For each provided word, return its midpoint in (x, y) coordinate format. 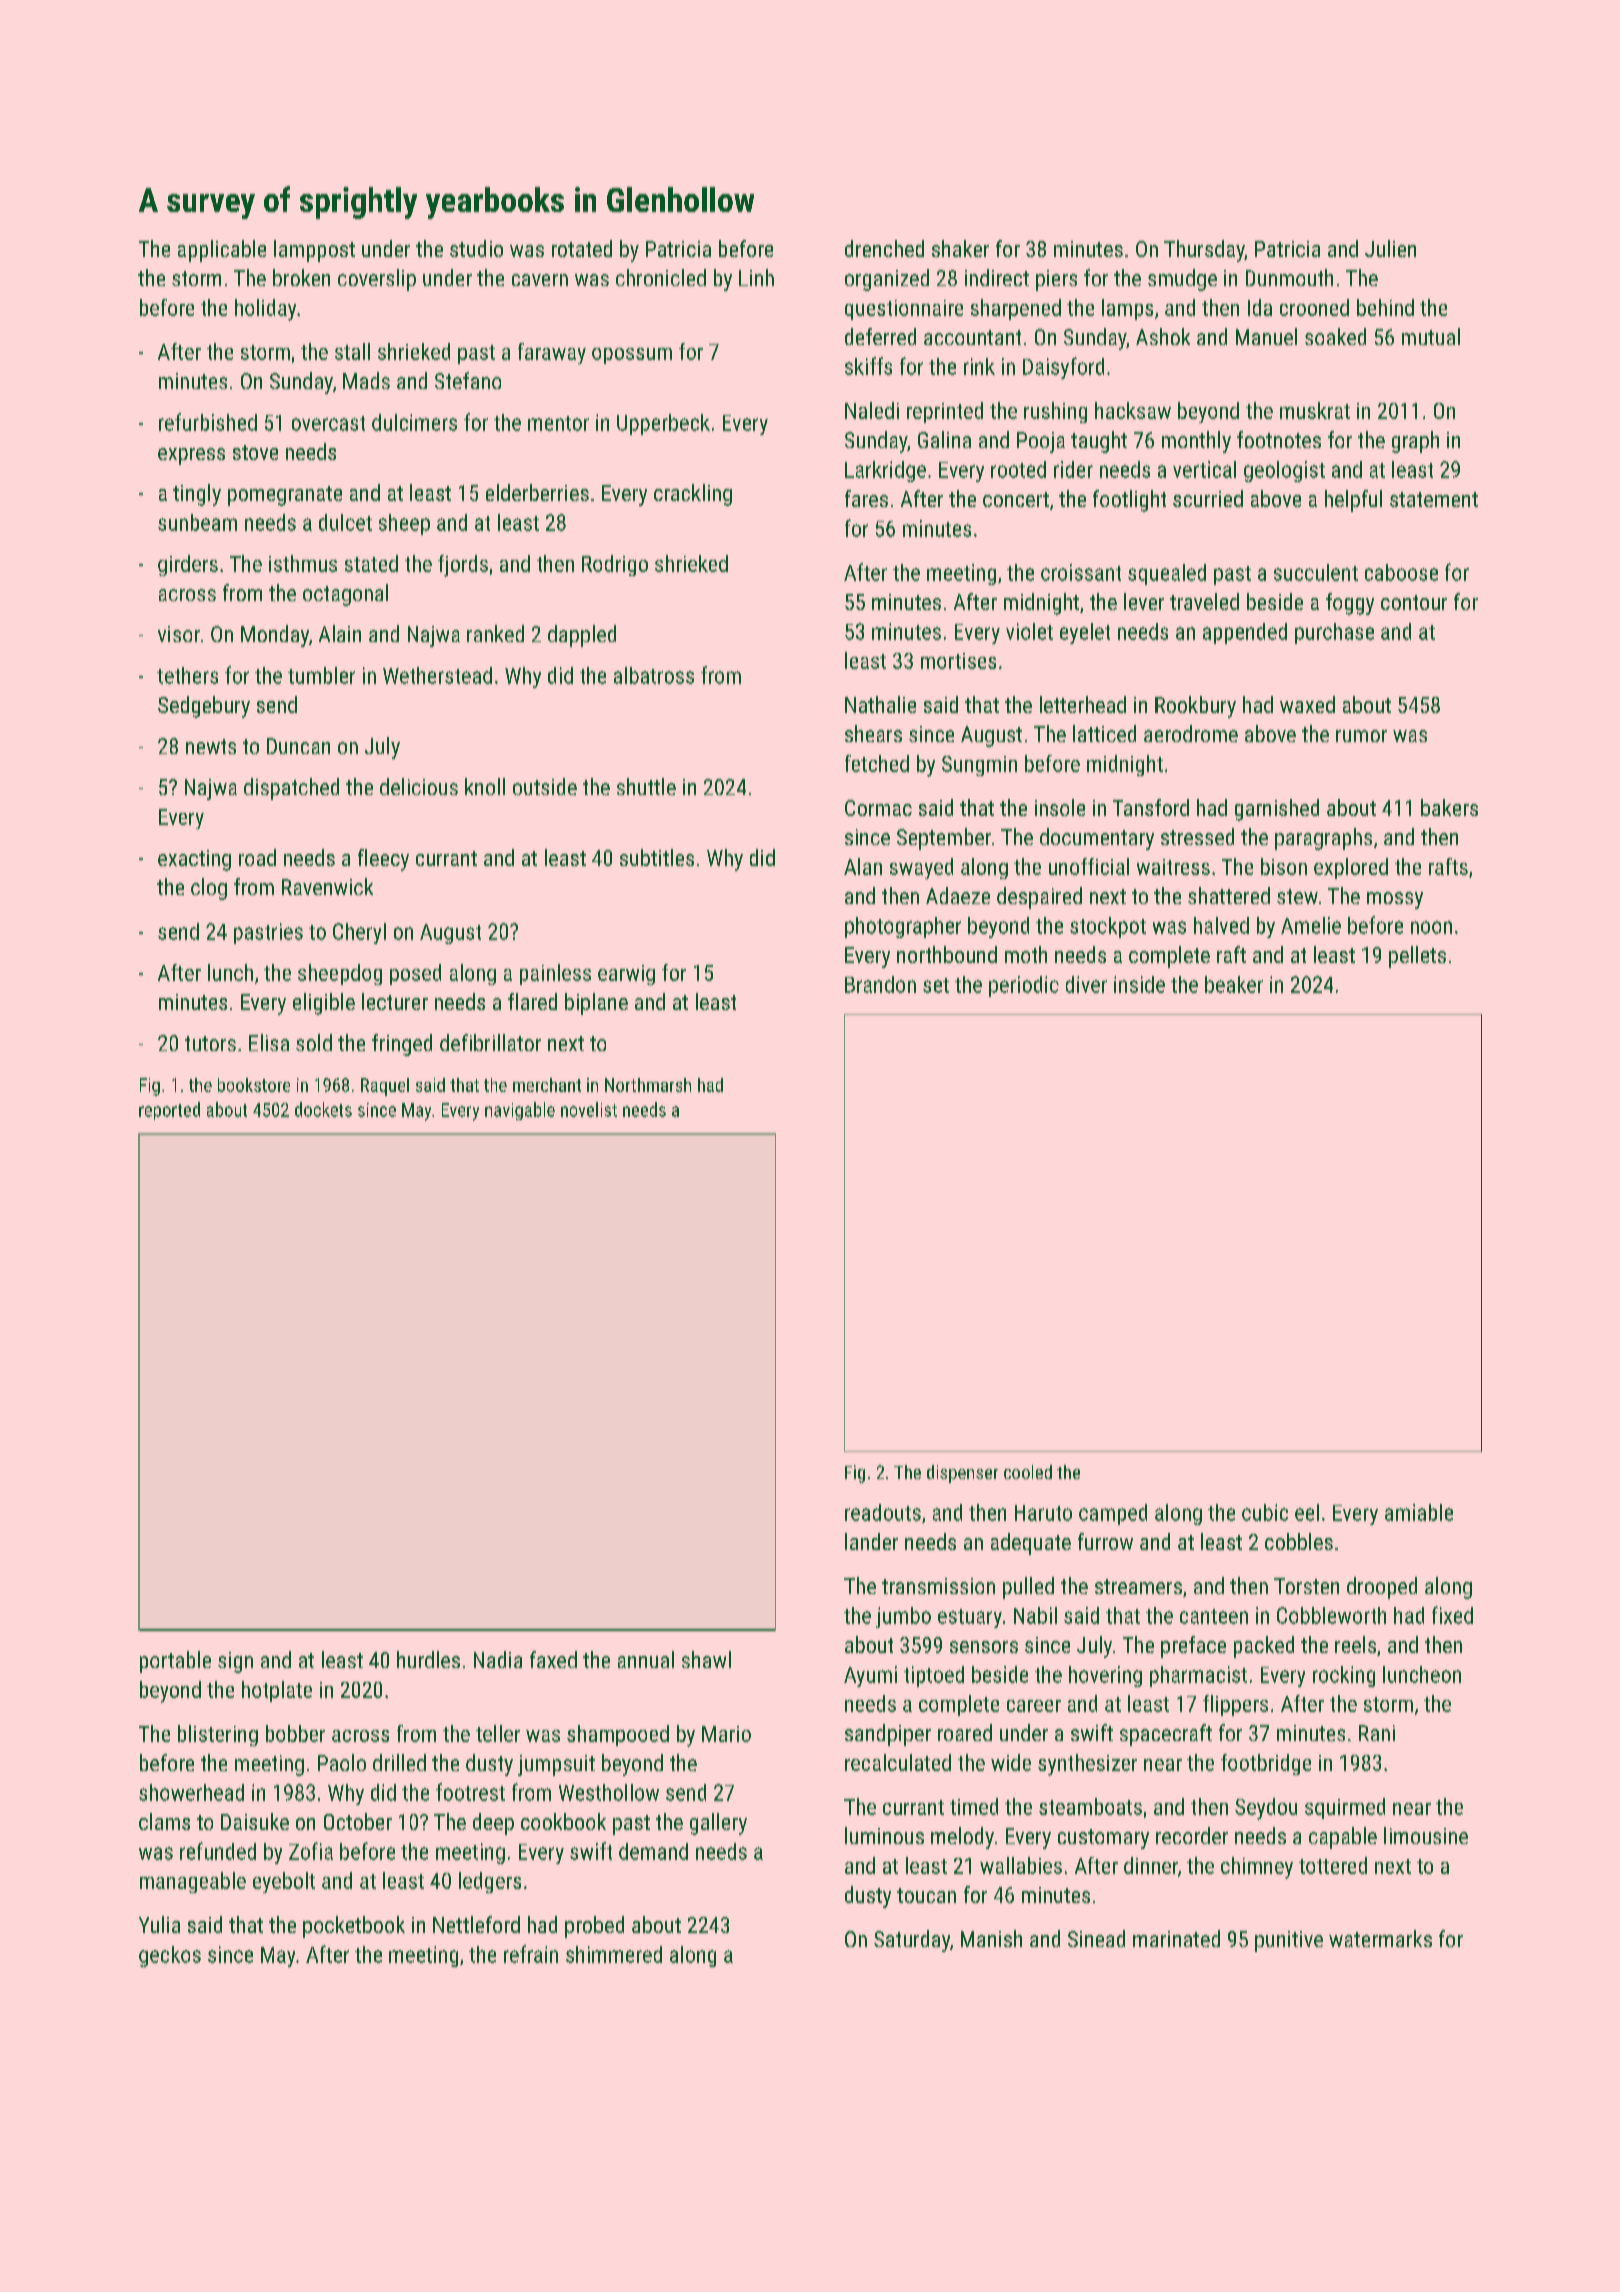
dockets (323, 1109)
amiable (1419, 1512)
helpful (1353, 501)
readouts (883, 1512)
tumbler (321, 675)
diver (1086, 984)
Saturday (912, 1941)
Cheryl (359, 933)
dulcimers (414, 422)
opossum (632, 356)
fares (866, 498)
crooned (1314, 307)
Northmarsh (648, 1085)
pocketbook (354, 1927)
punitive (1289, 1941)
